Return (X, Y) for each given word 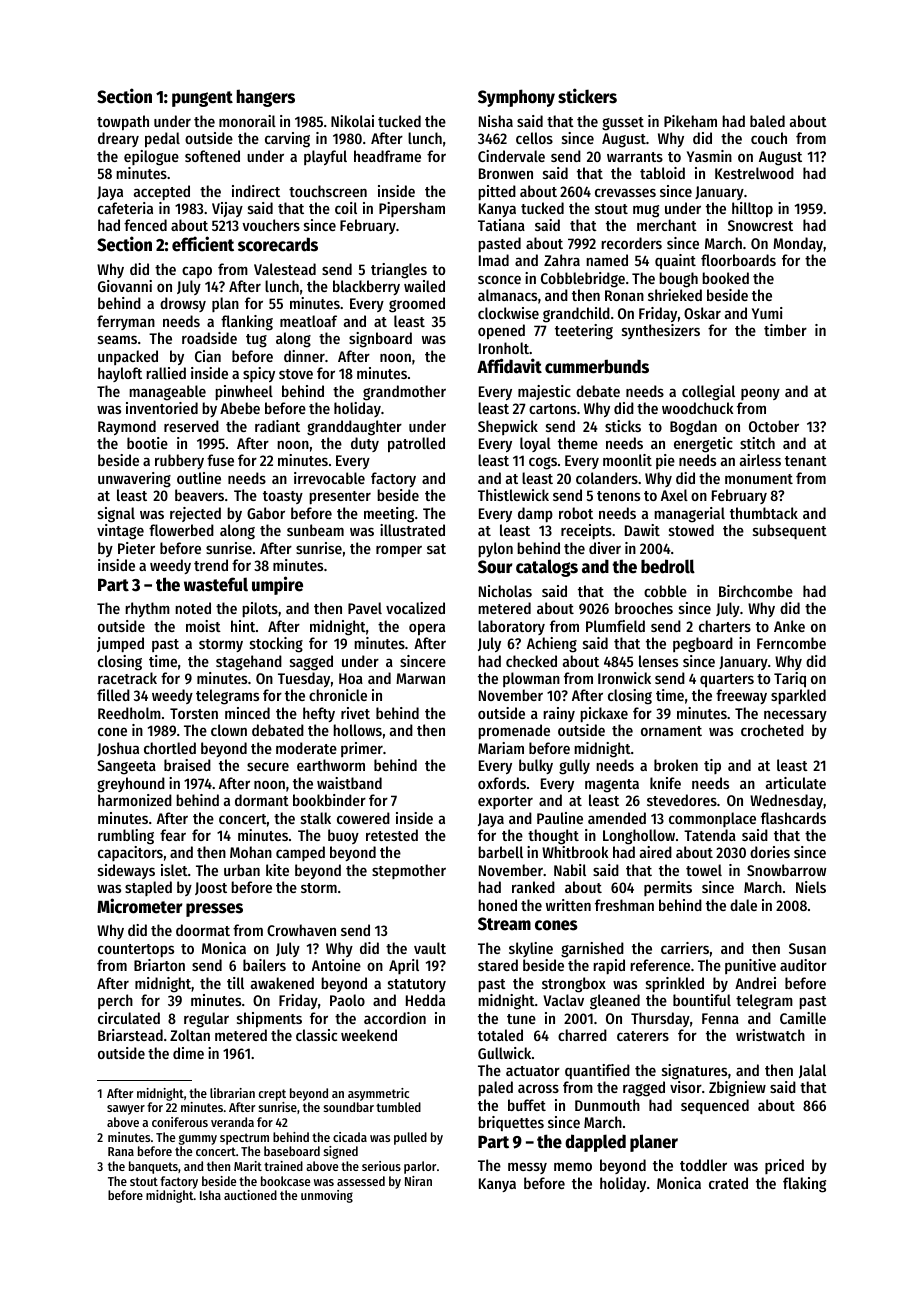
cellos (534, 138)
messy (527, 1168)
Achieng (552, 645)
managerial (689, 515)
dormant (262, 800)
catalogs (547, 568)
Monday (798, 244)
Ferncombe (791, 643)
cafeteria (125, 208)
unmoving (327, 1196)
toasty (283, 497)
